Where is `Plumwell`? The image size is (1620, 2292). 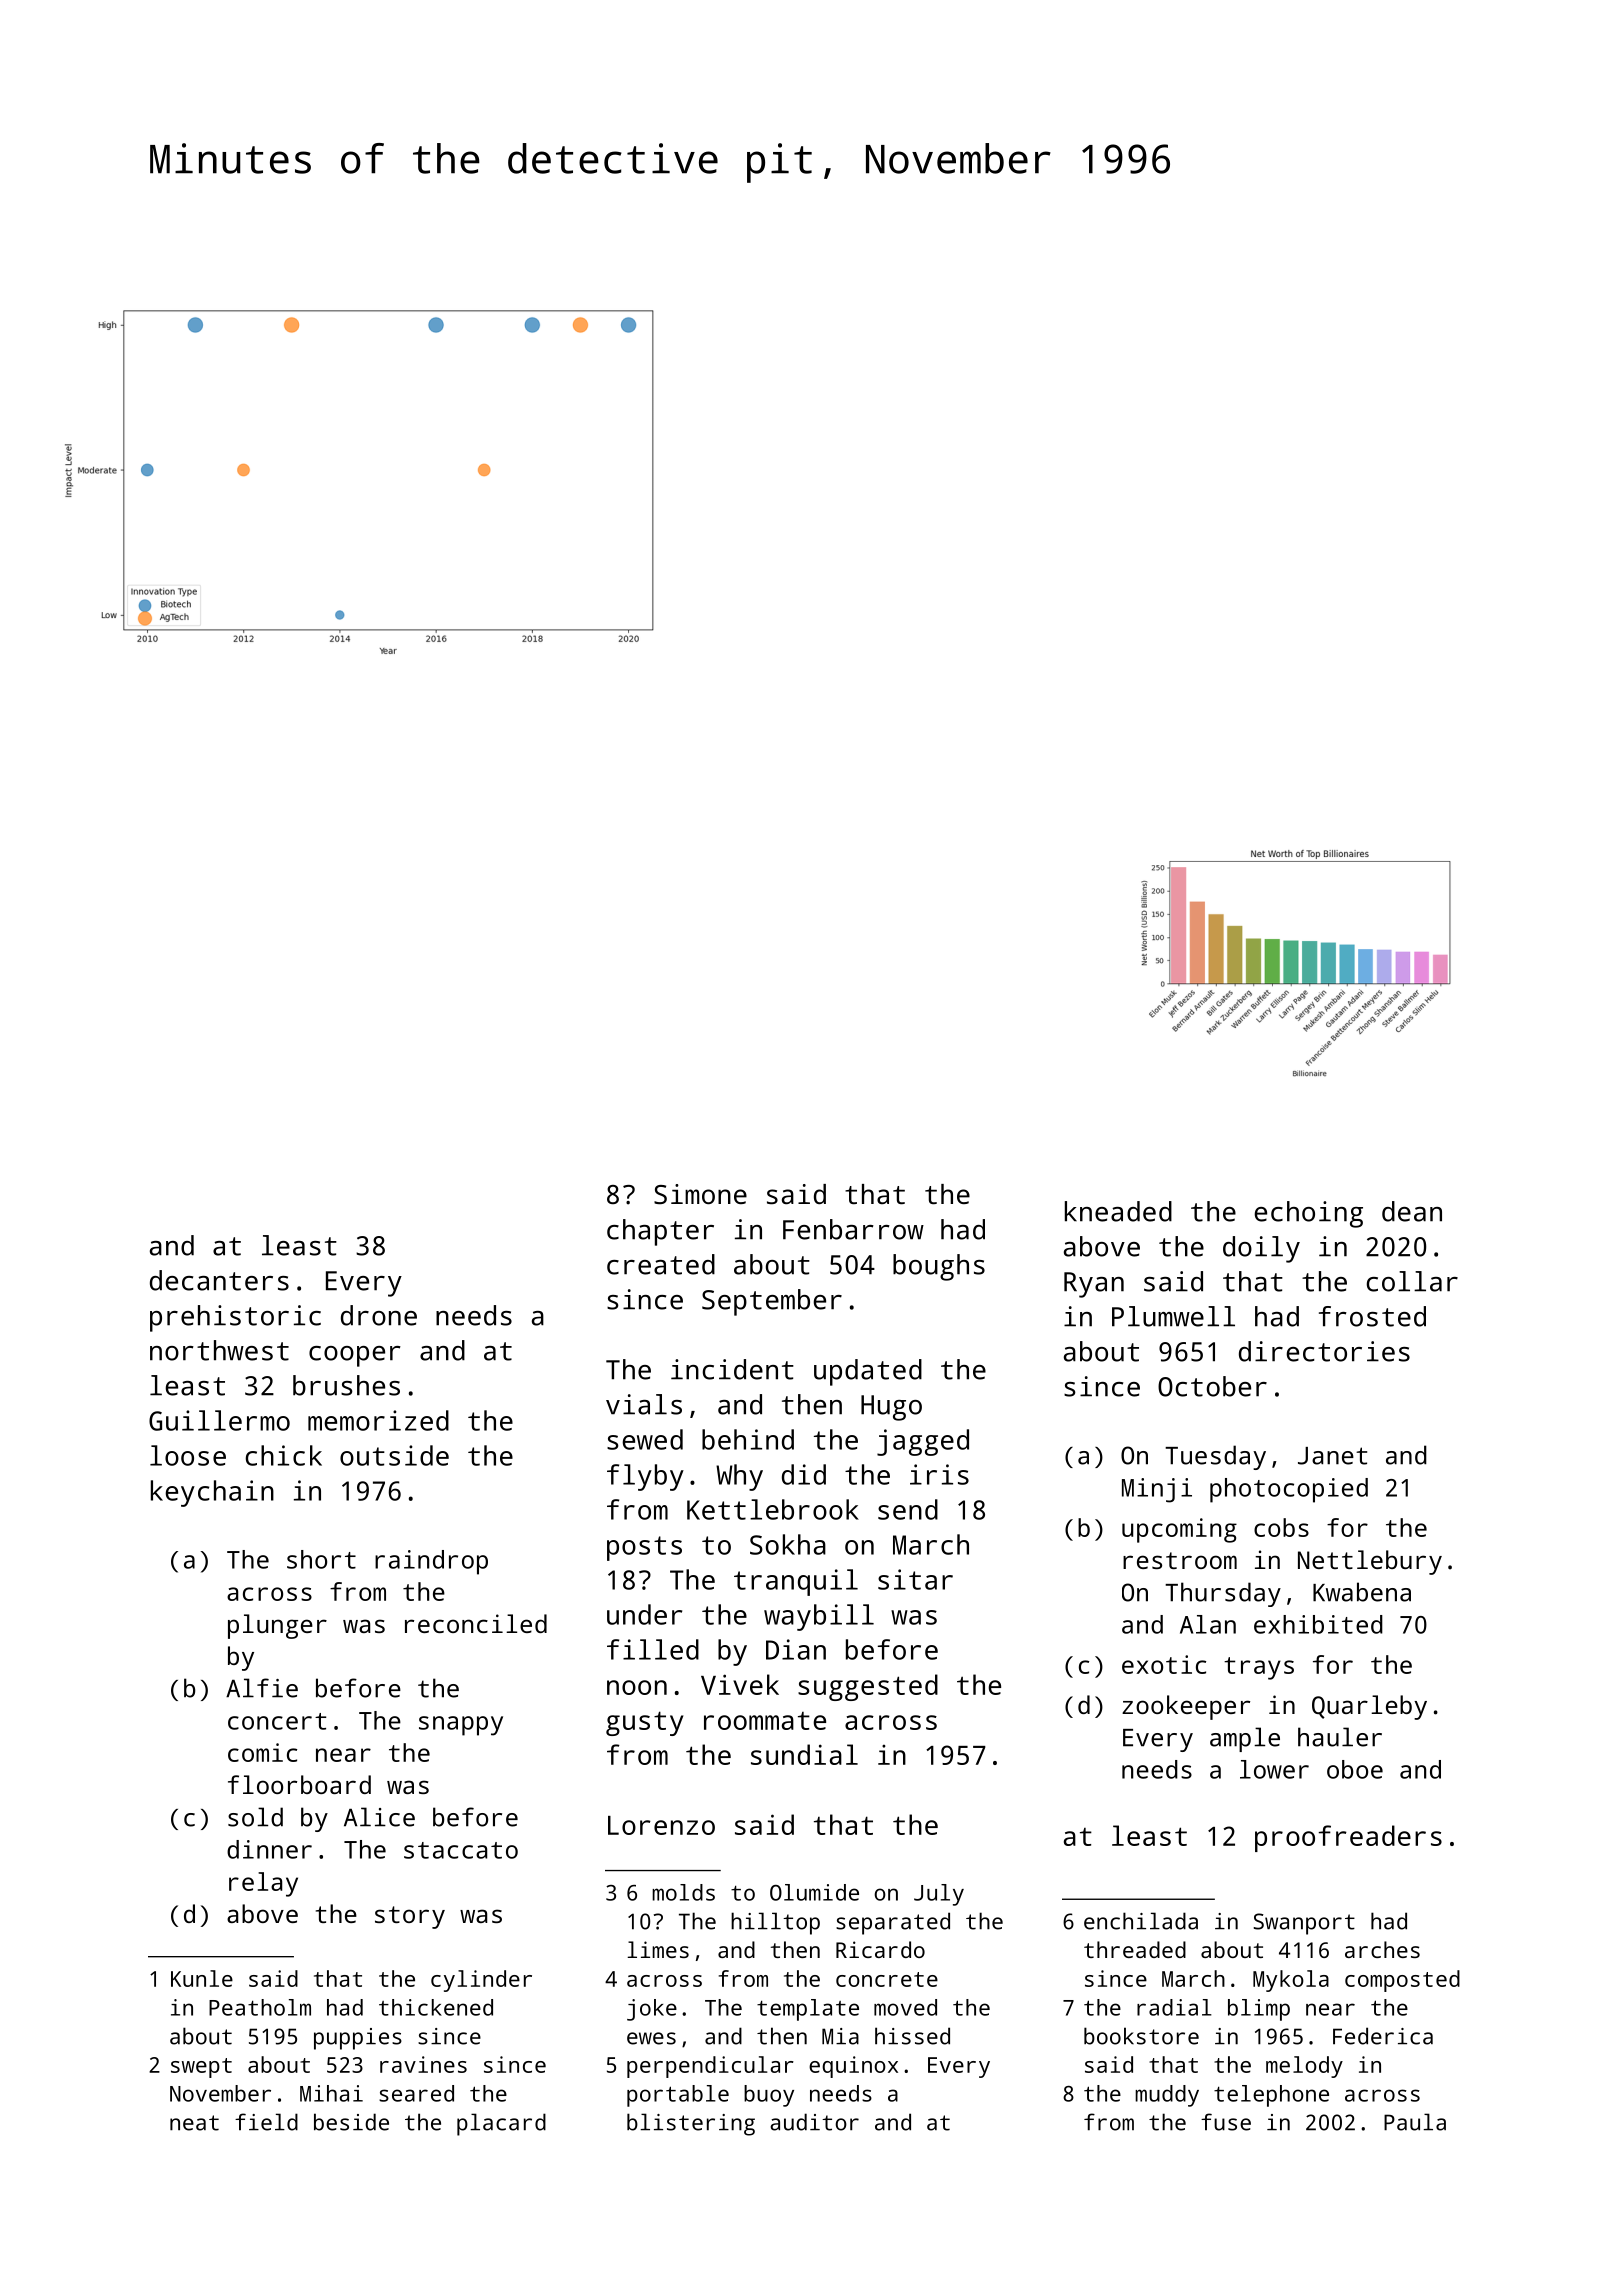 Plumwell is located at coordinates (1173, 1316).
